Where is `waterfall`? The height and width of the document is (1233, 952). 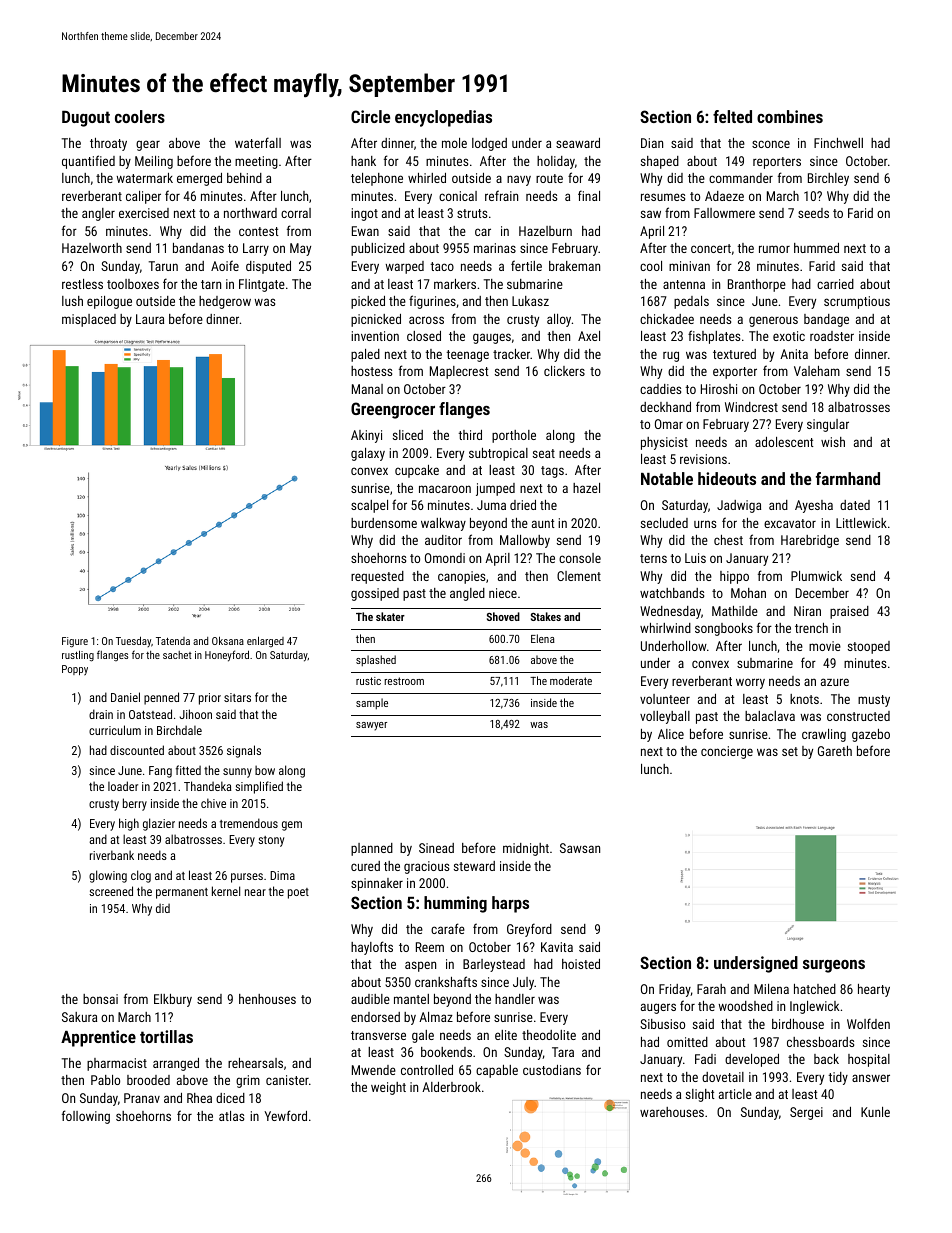 waterfall is located at coordinates (258, 142).
